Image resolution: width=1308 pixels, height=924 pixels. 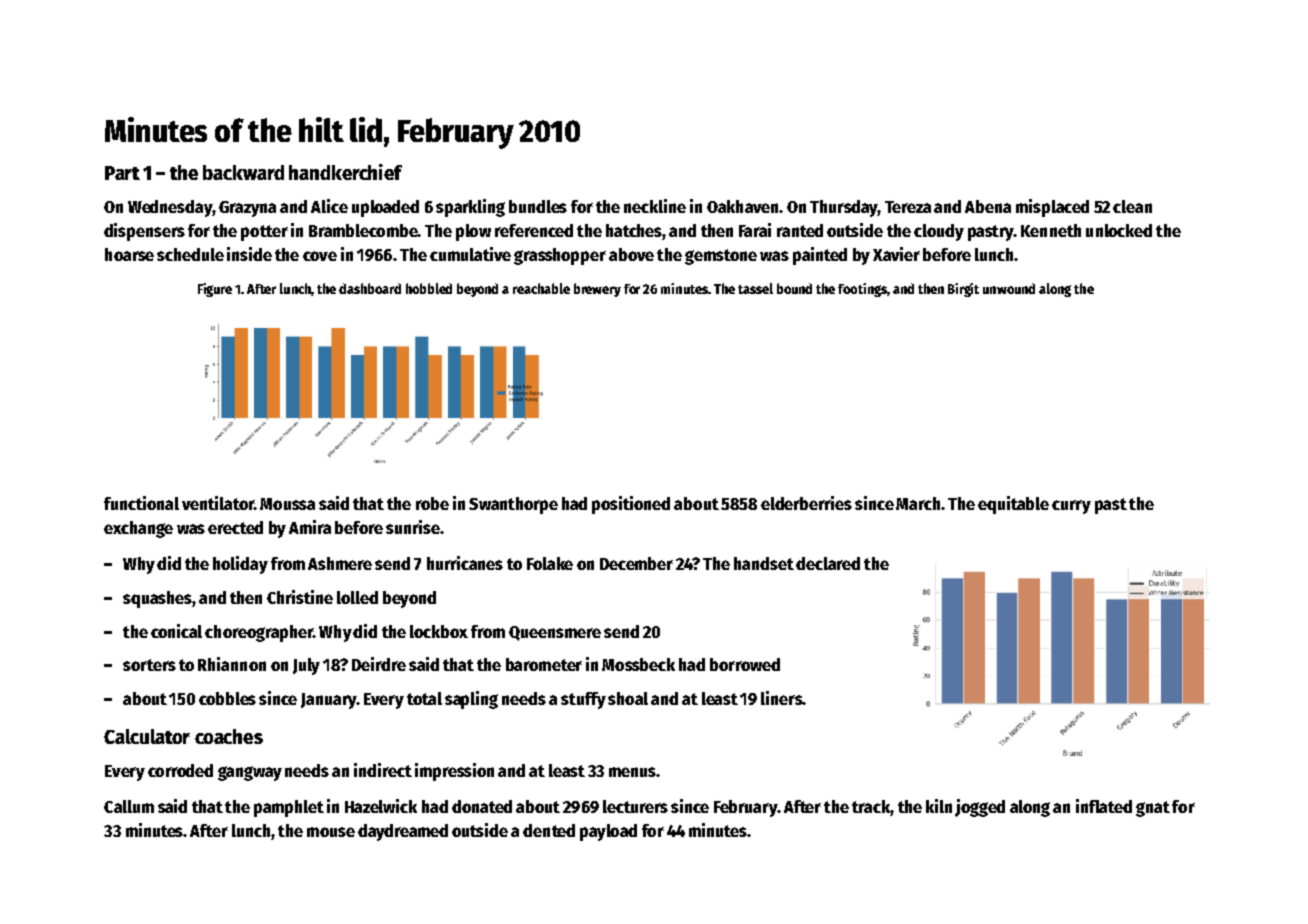 I want to click on squashes, so click(x=157, y=599).
